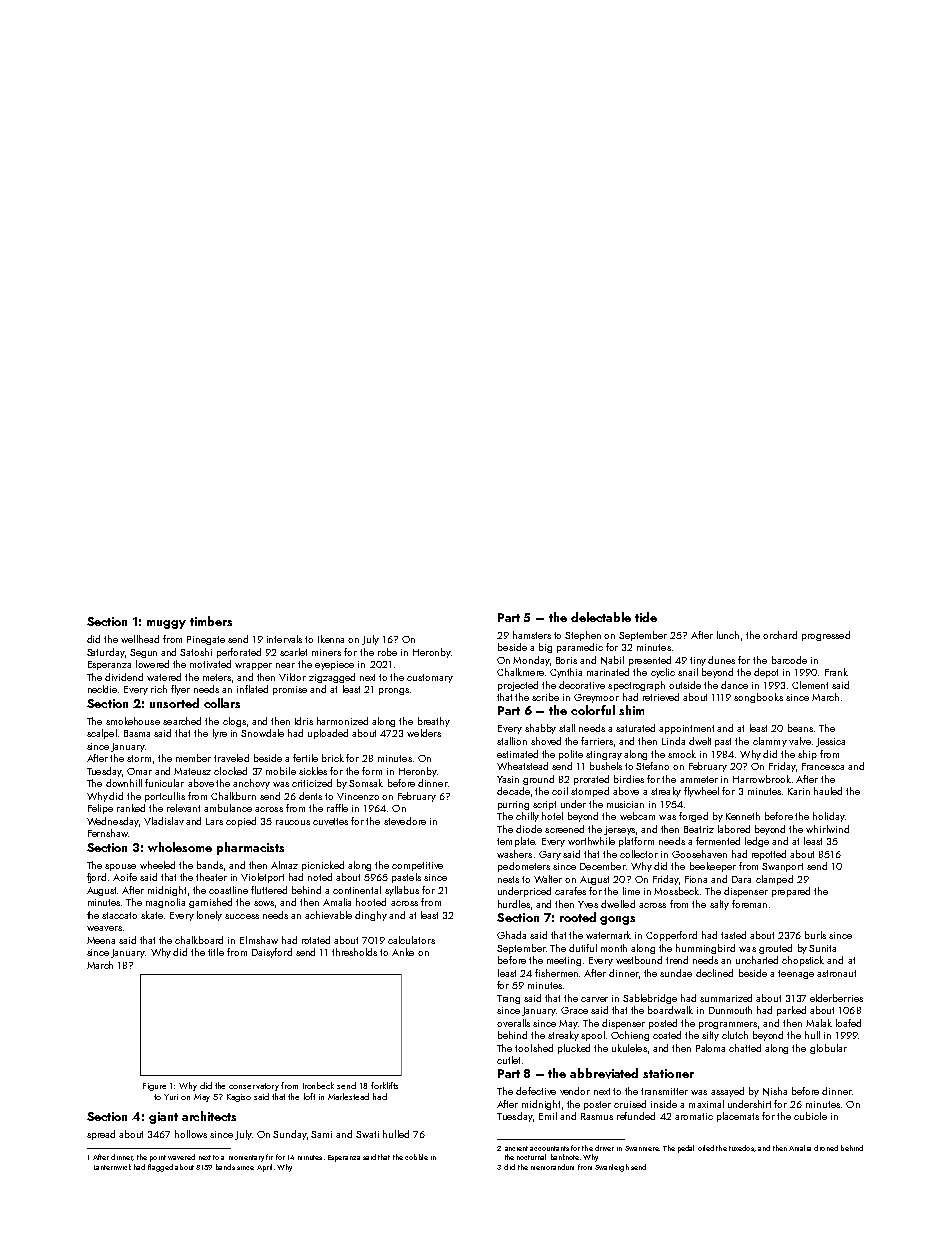 The image size is (952, 1233). I want to click on Trang, so click(508, 999).
